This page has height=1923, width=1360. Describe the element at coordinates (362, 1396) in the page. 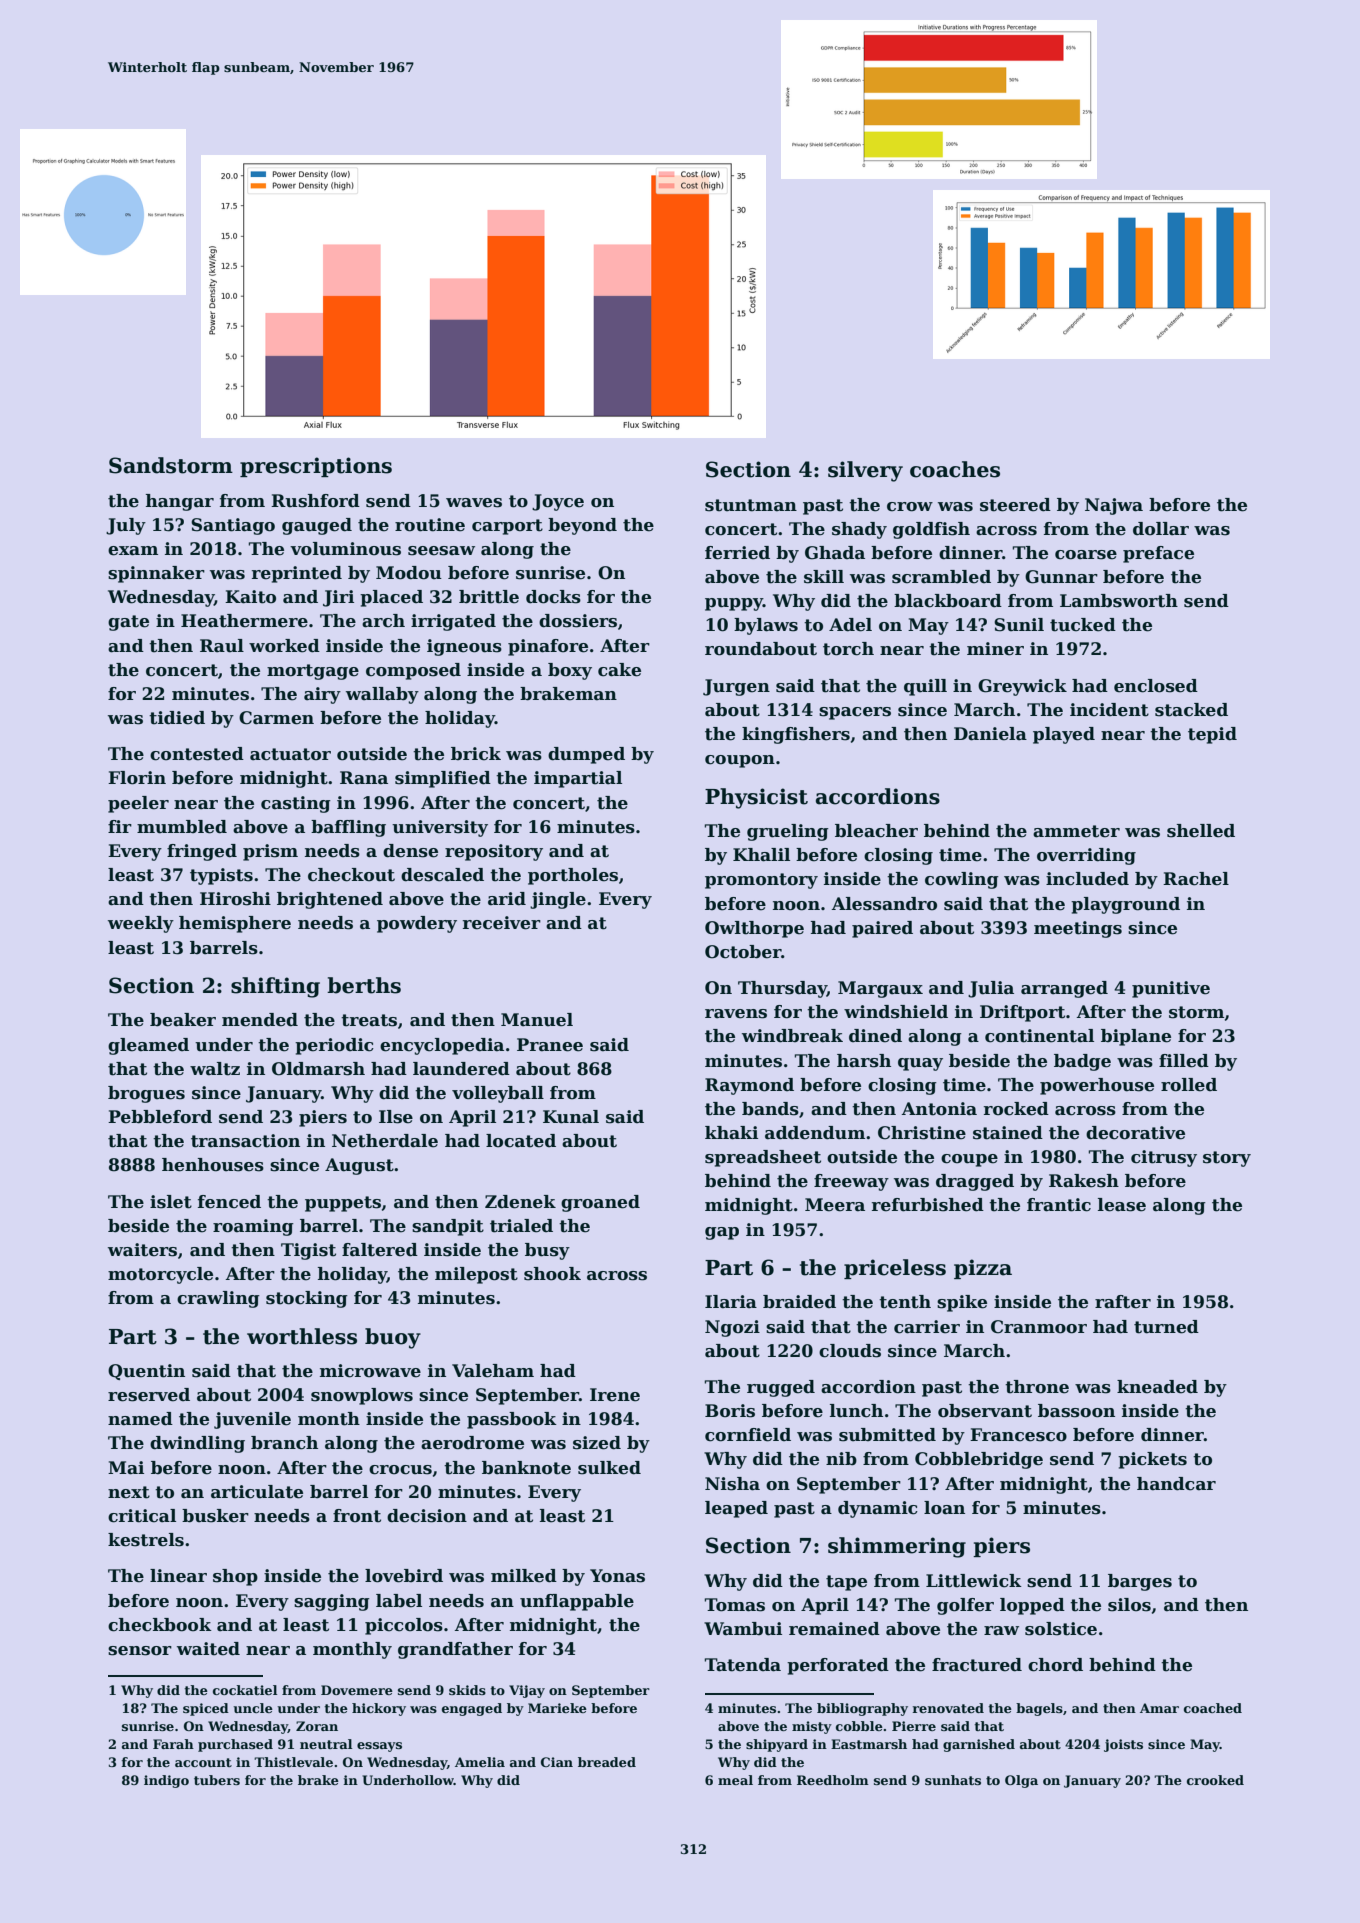

I see `snowplows` at that location.
